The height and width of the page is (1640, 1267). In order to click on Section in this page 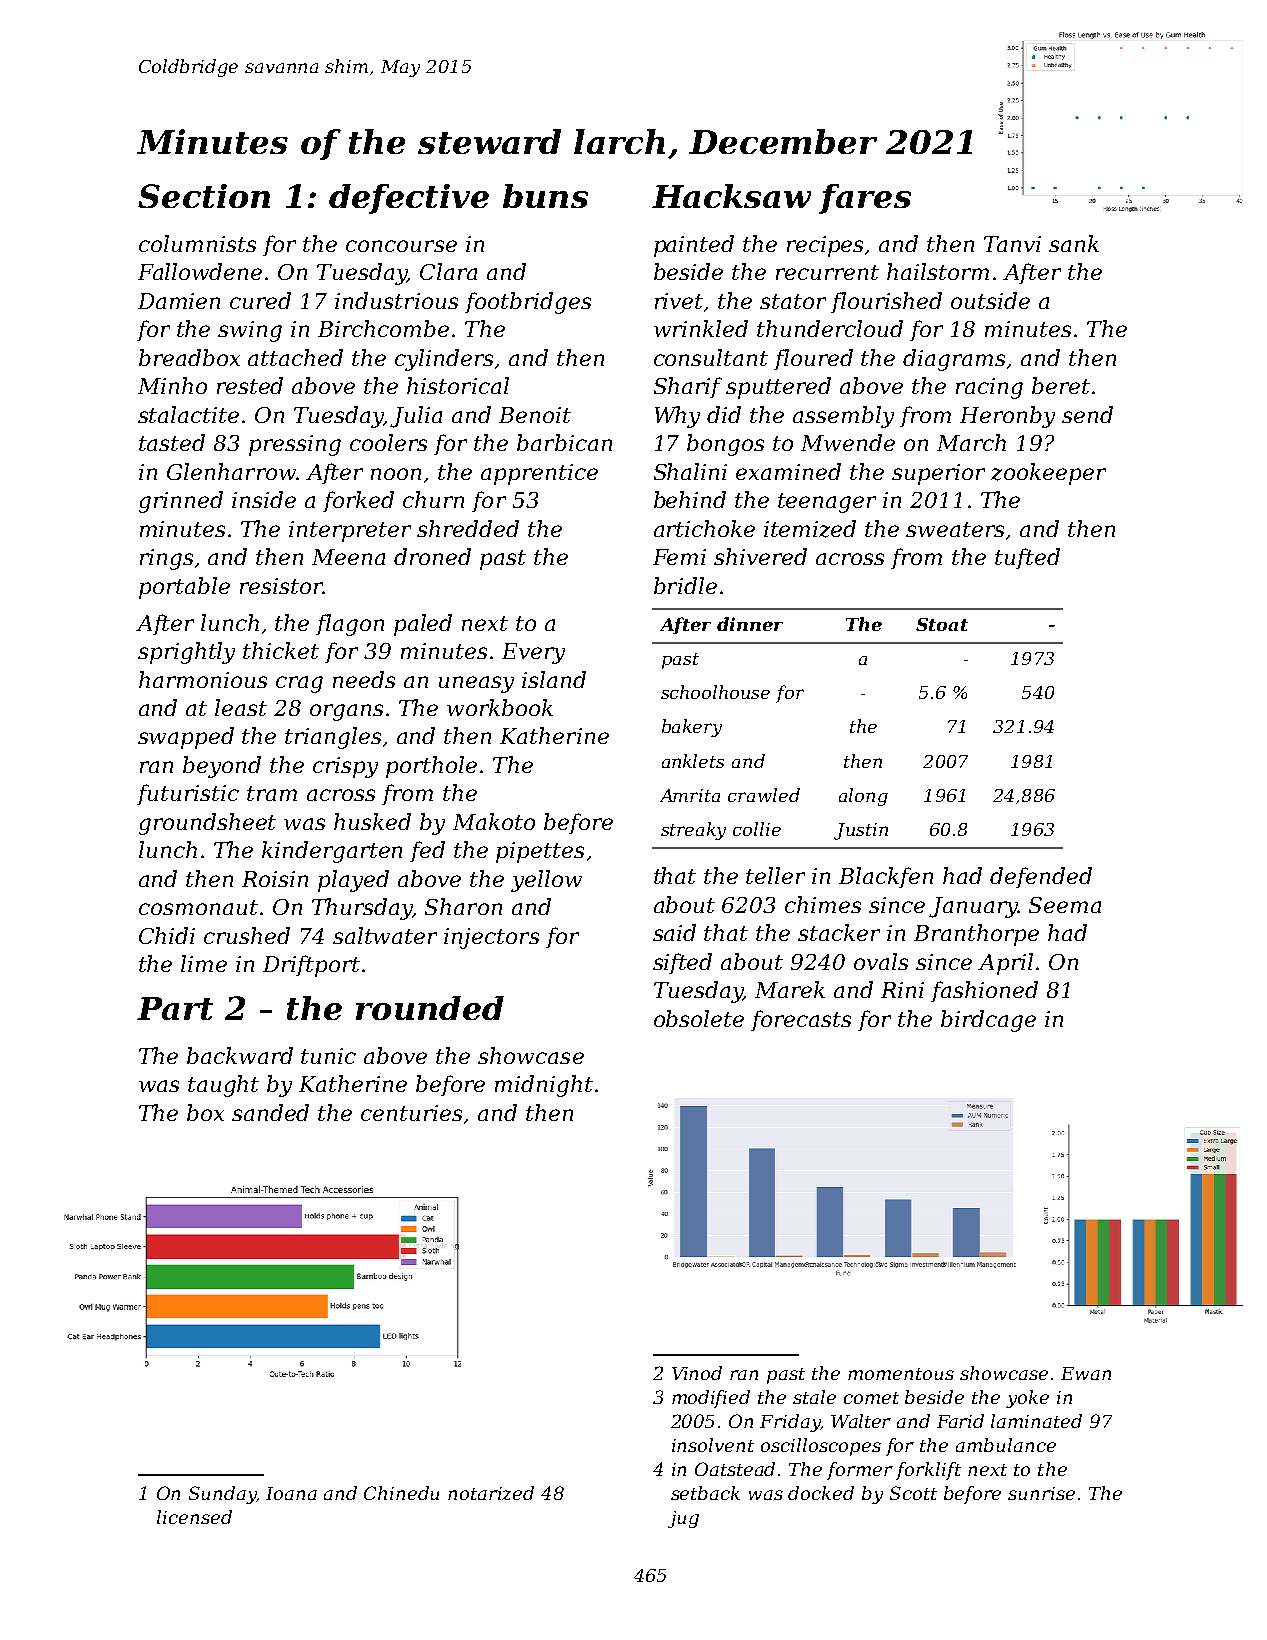, I will do `click(204, 196)`.
